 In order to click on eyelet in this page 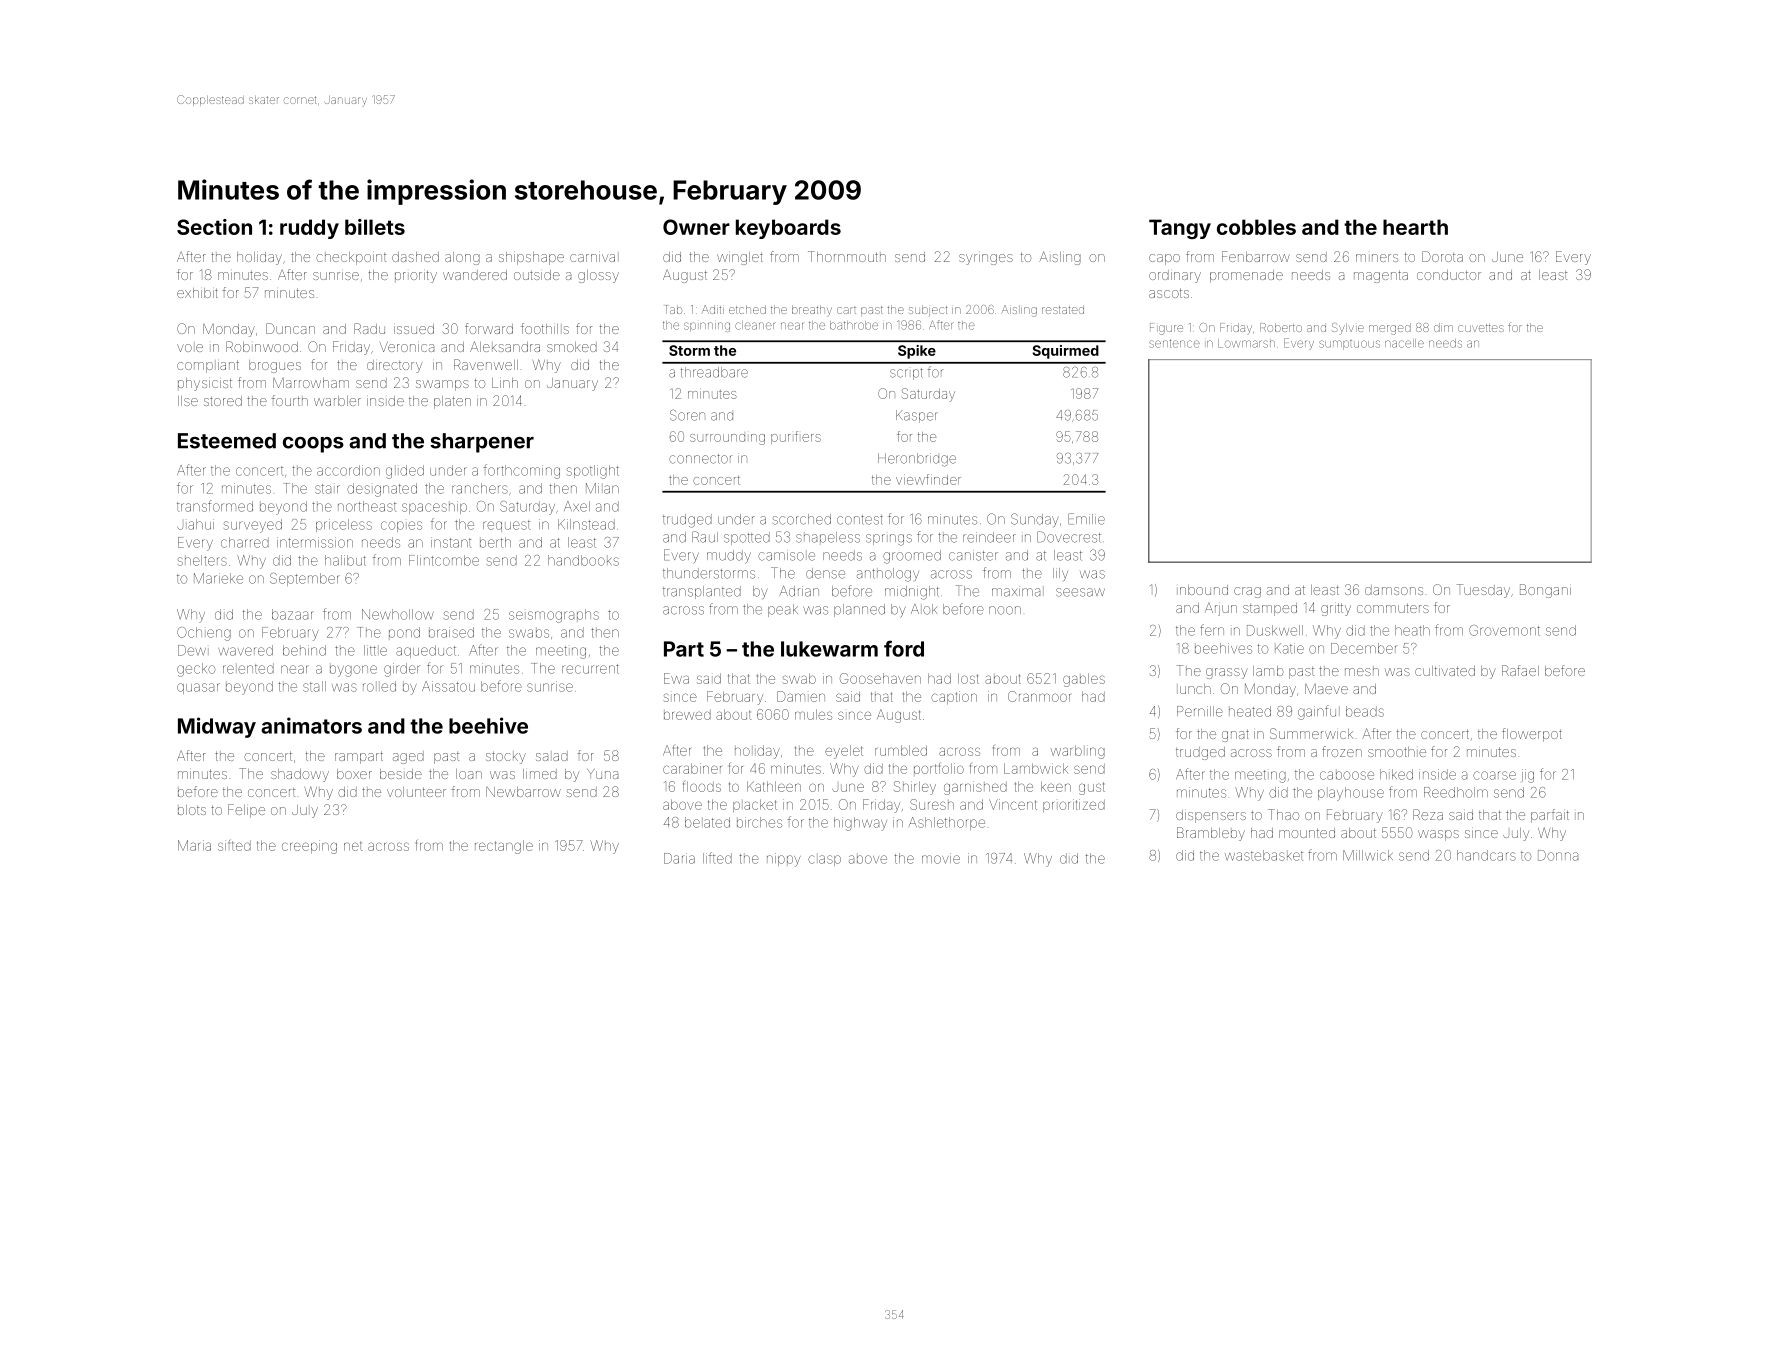, I will do `click(844, 752)`.
